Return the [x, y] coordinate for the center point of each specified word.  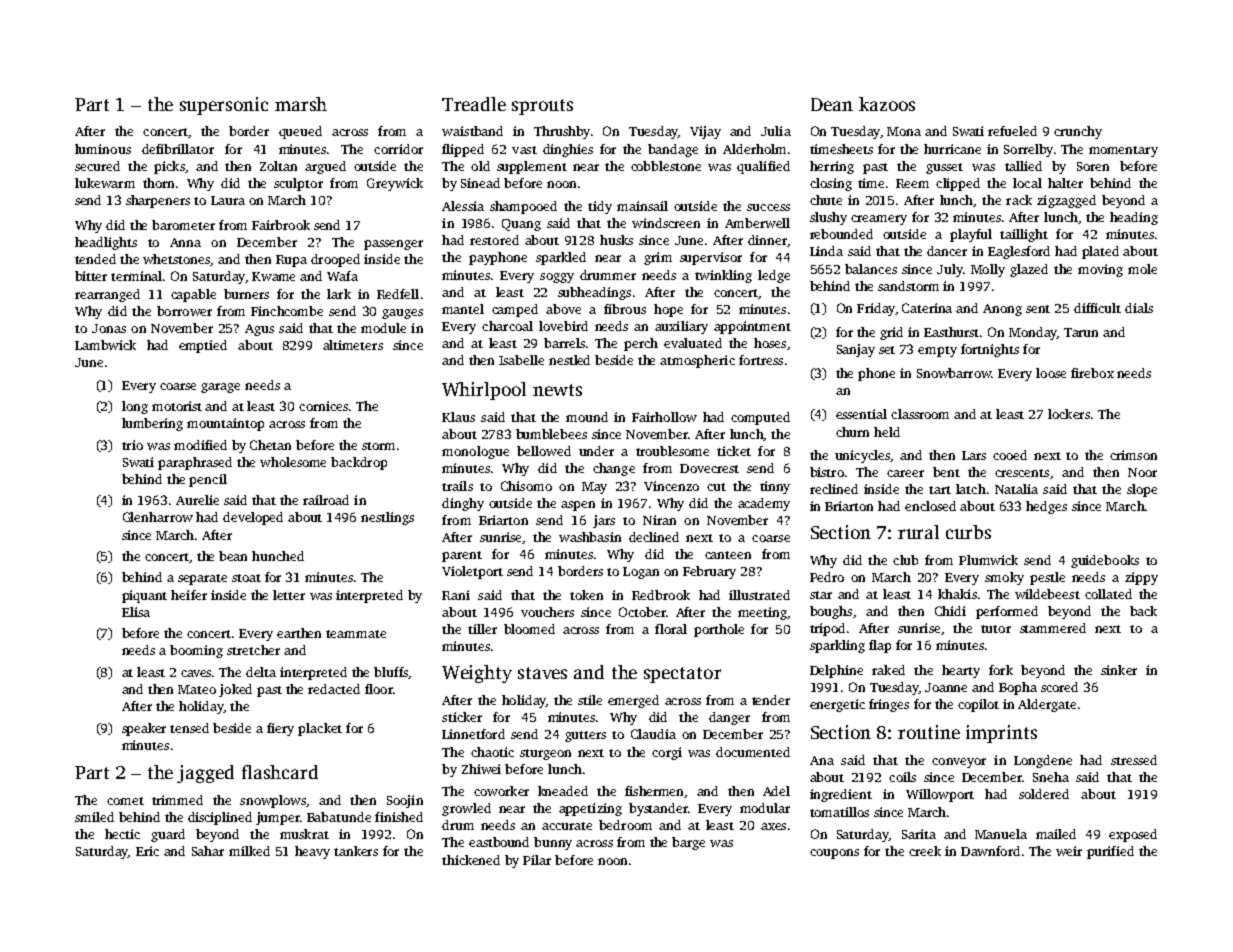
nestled [569, 360]
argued [325, 167]
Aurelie [197, 500]
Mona [904, 131]
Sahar [208, 851]
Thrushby [562, 132]
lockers [1069, 414]
